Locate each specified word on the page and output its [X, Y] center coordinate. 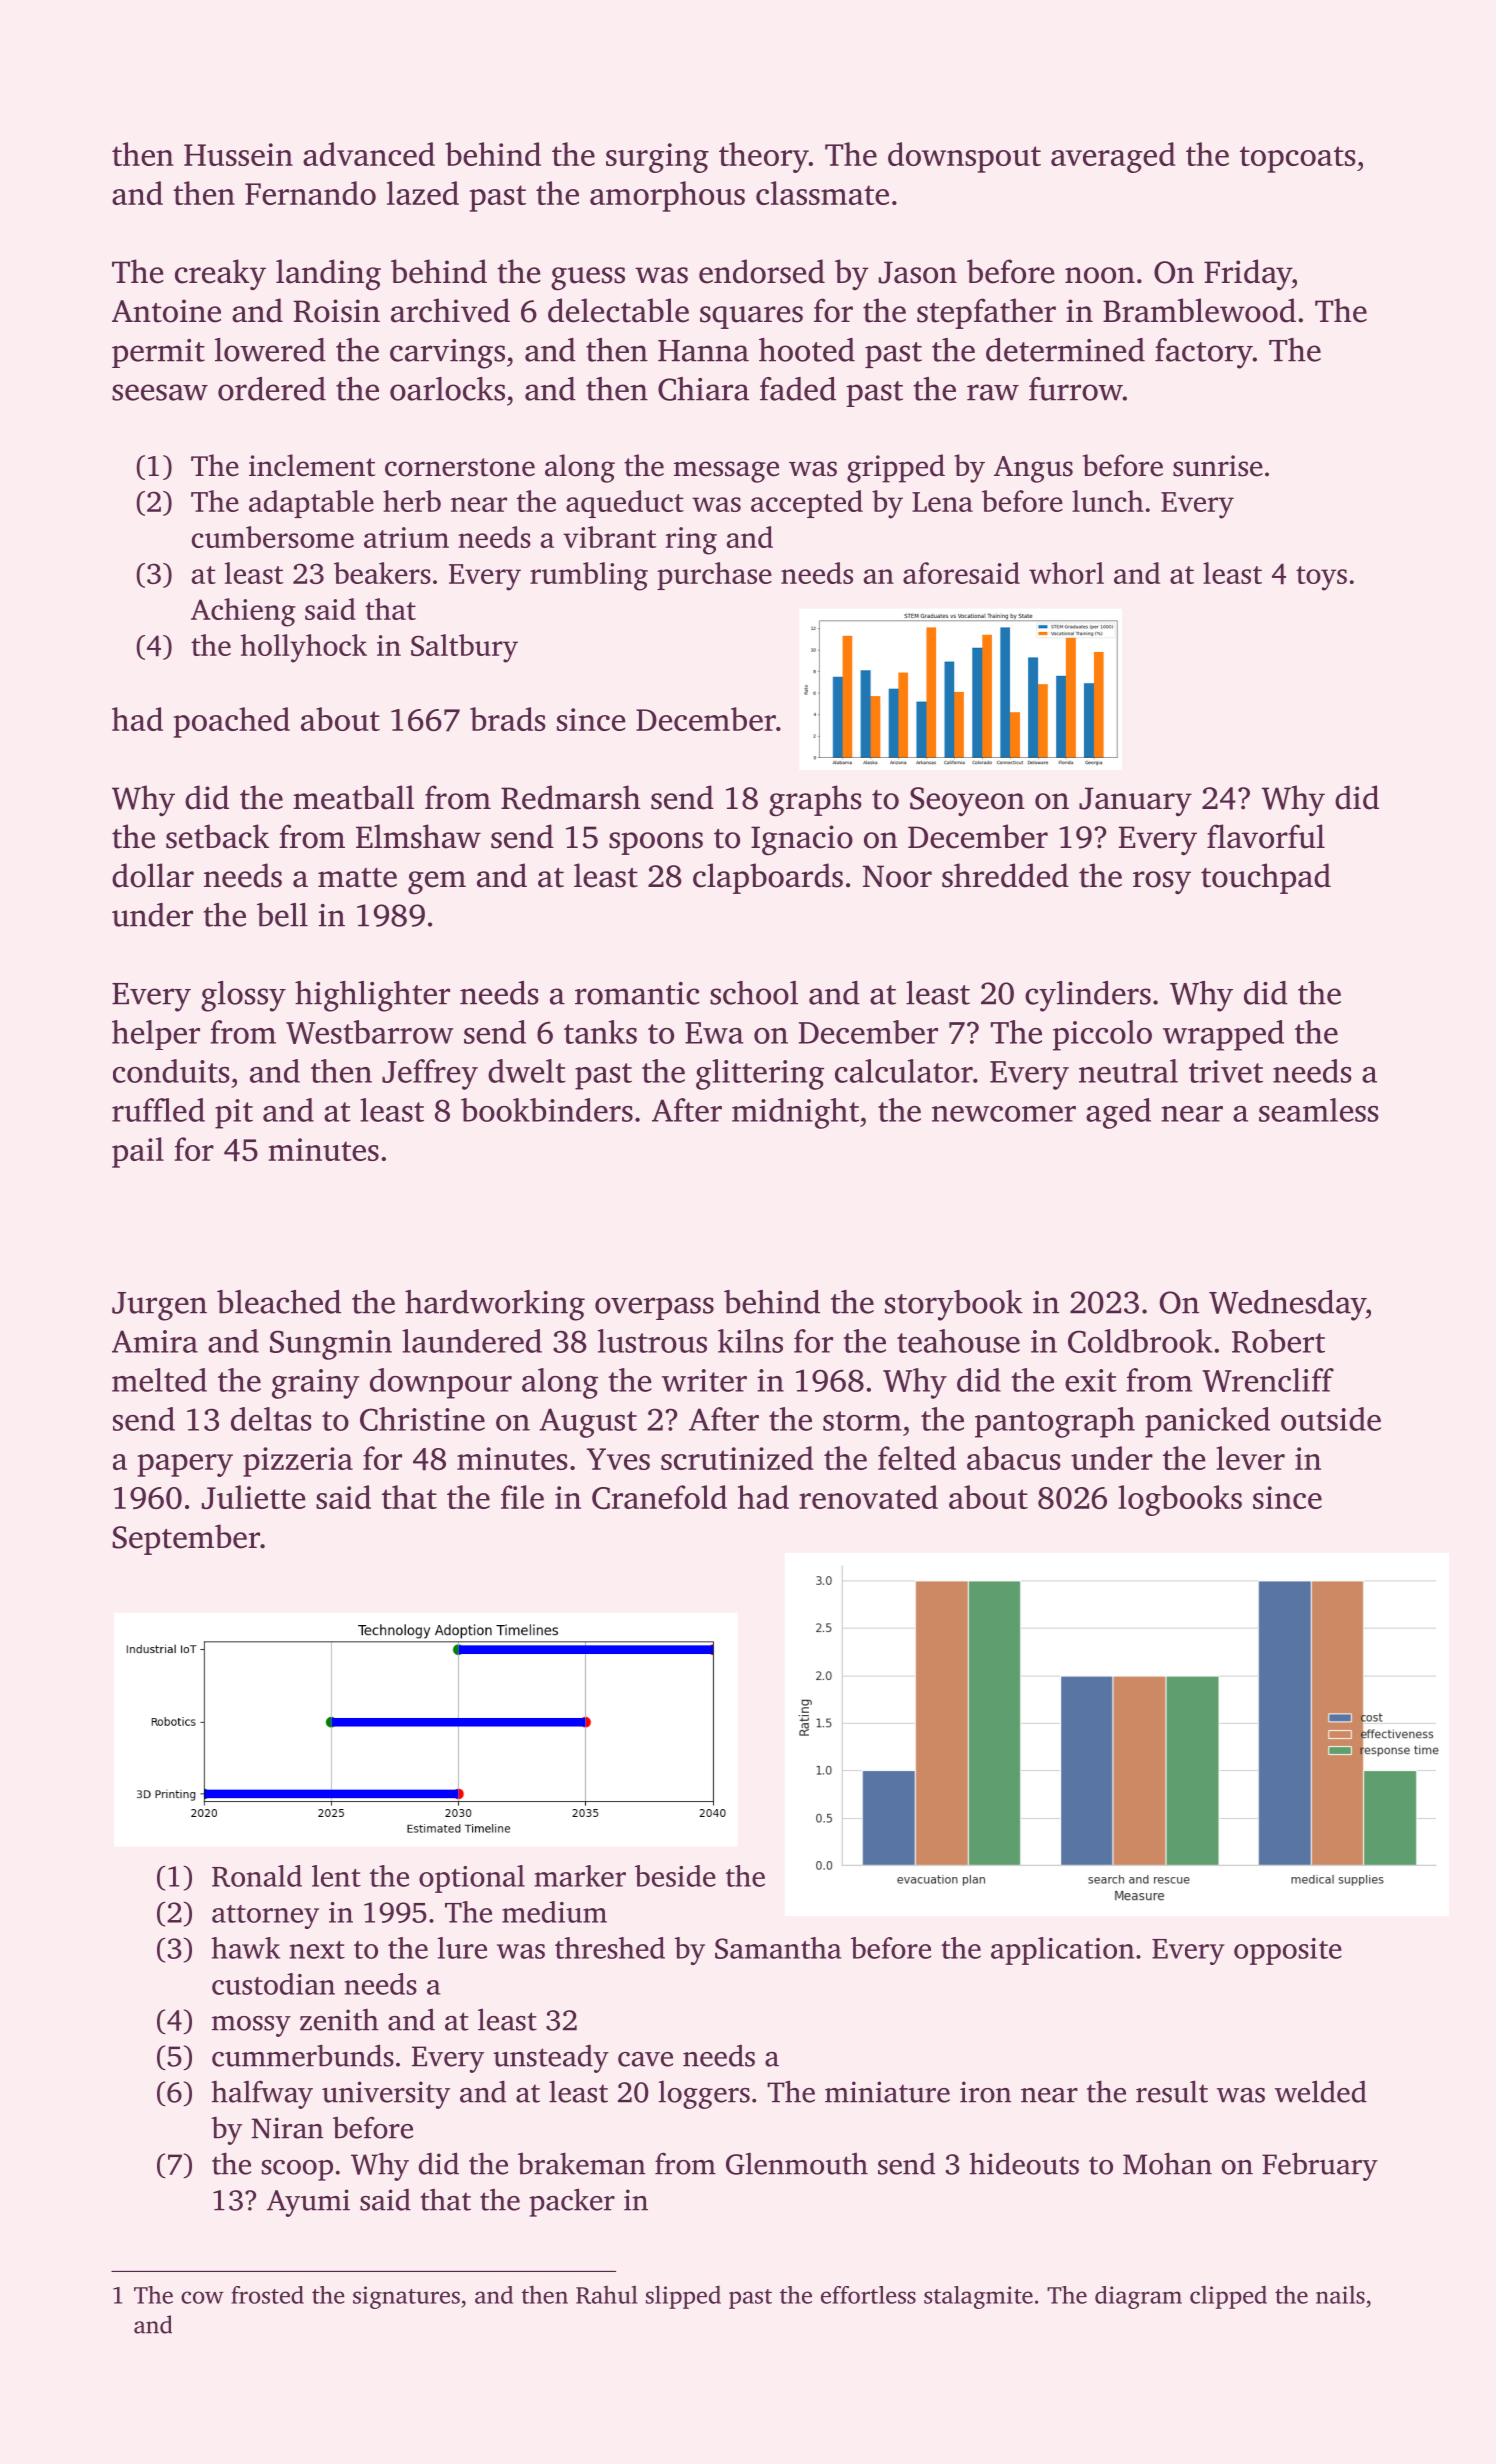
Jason [918, 272]
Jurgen [159, 1306]
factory [1204, 353]
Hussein [238, 154]
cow [202, 2297]
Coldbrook [1140, 1341]
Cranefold [659, 1497]
